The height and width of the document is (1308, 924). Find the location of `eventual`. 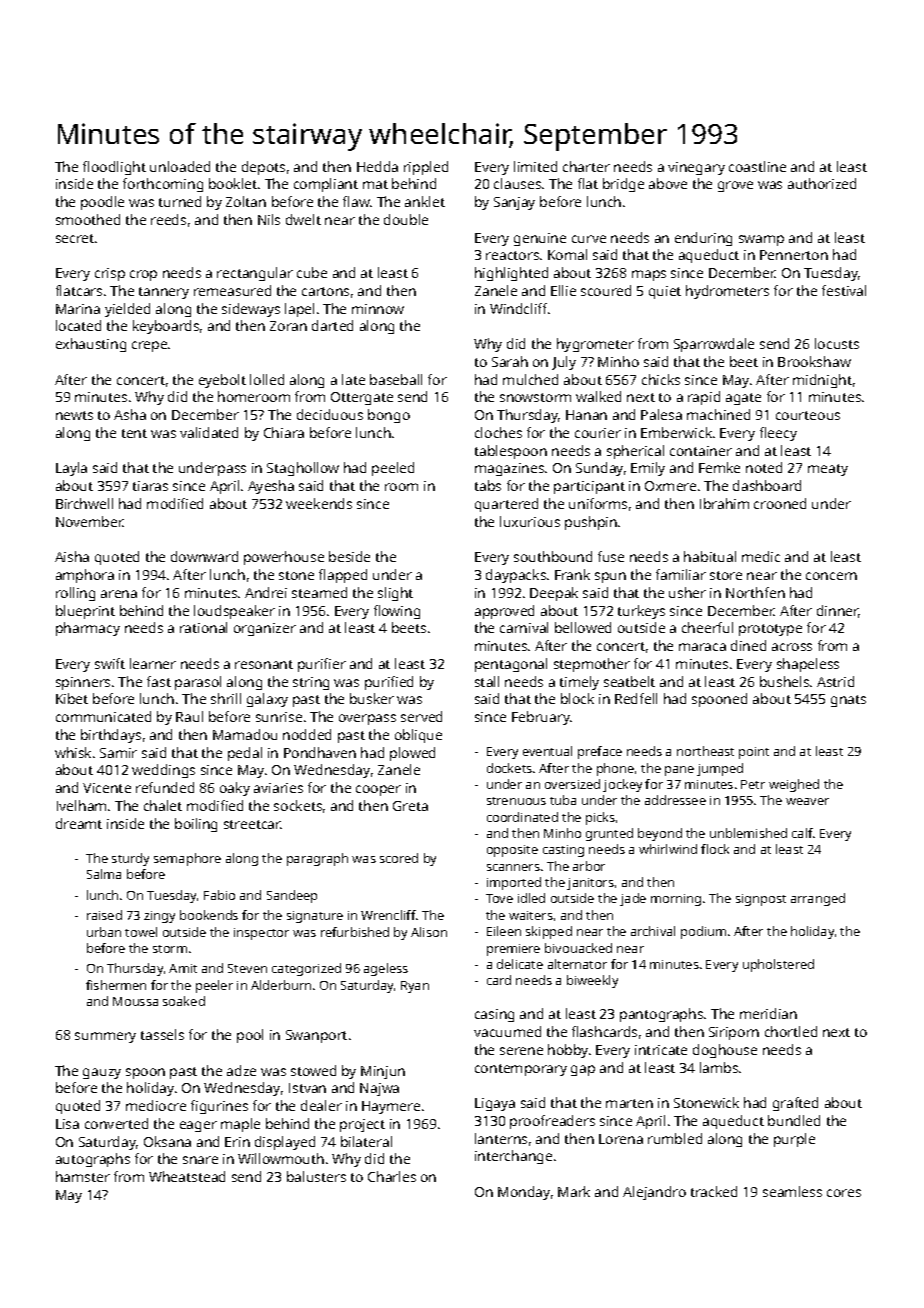

eventual is located at coordinates (547, 751).
